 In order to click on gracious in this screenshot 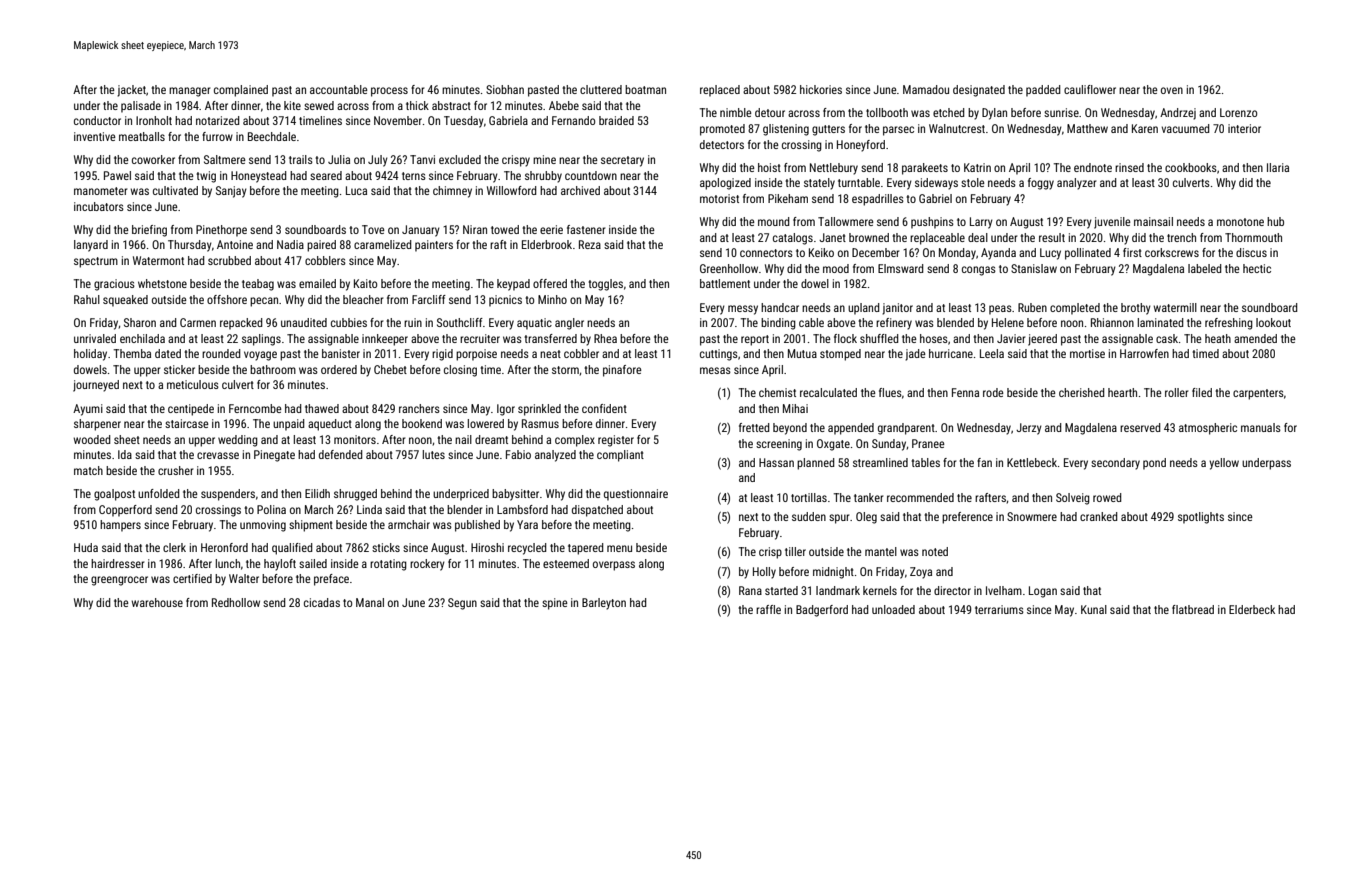, I will do `click(114, 285)`.
